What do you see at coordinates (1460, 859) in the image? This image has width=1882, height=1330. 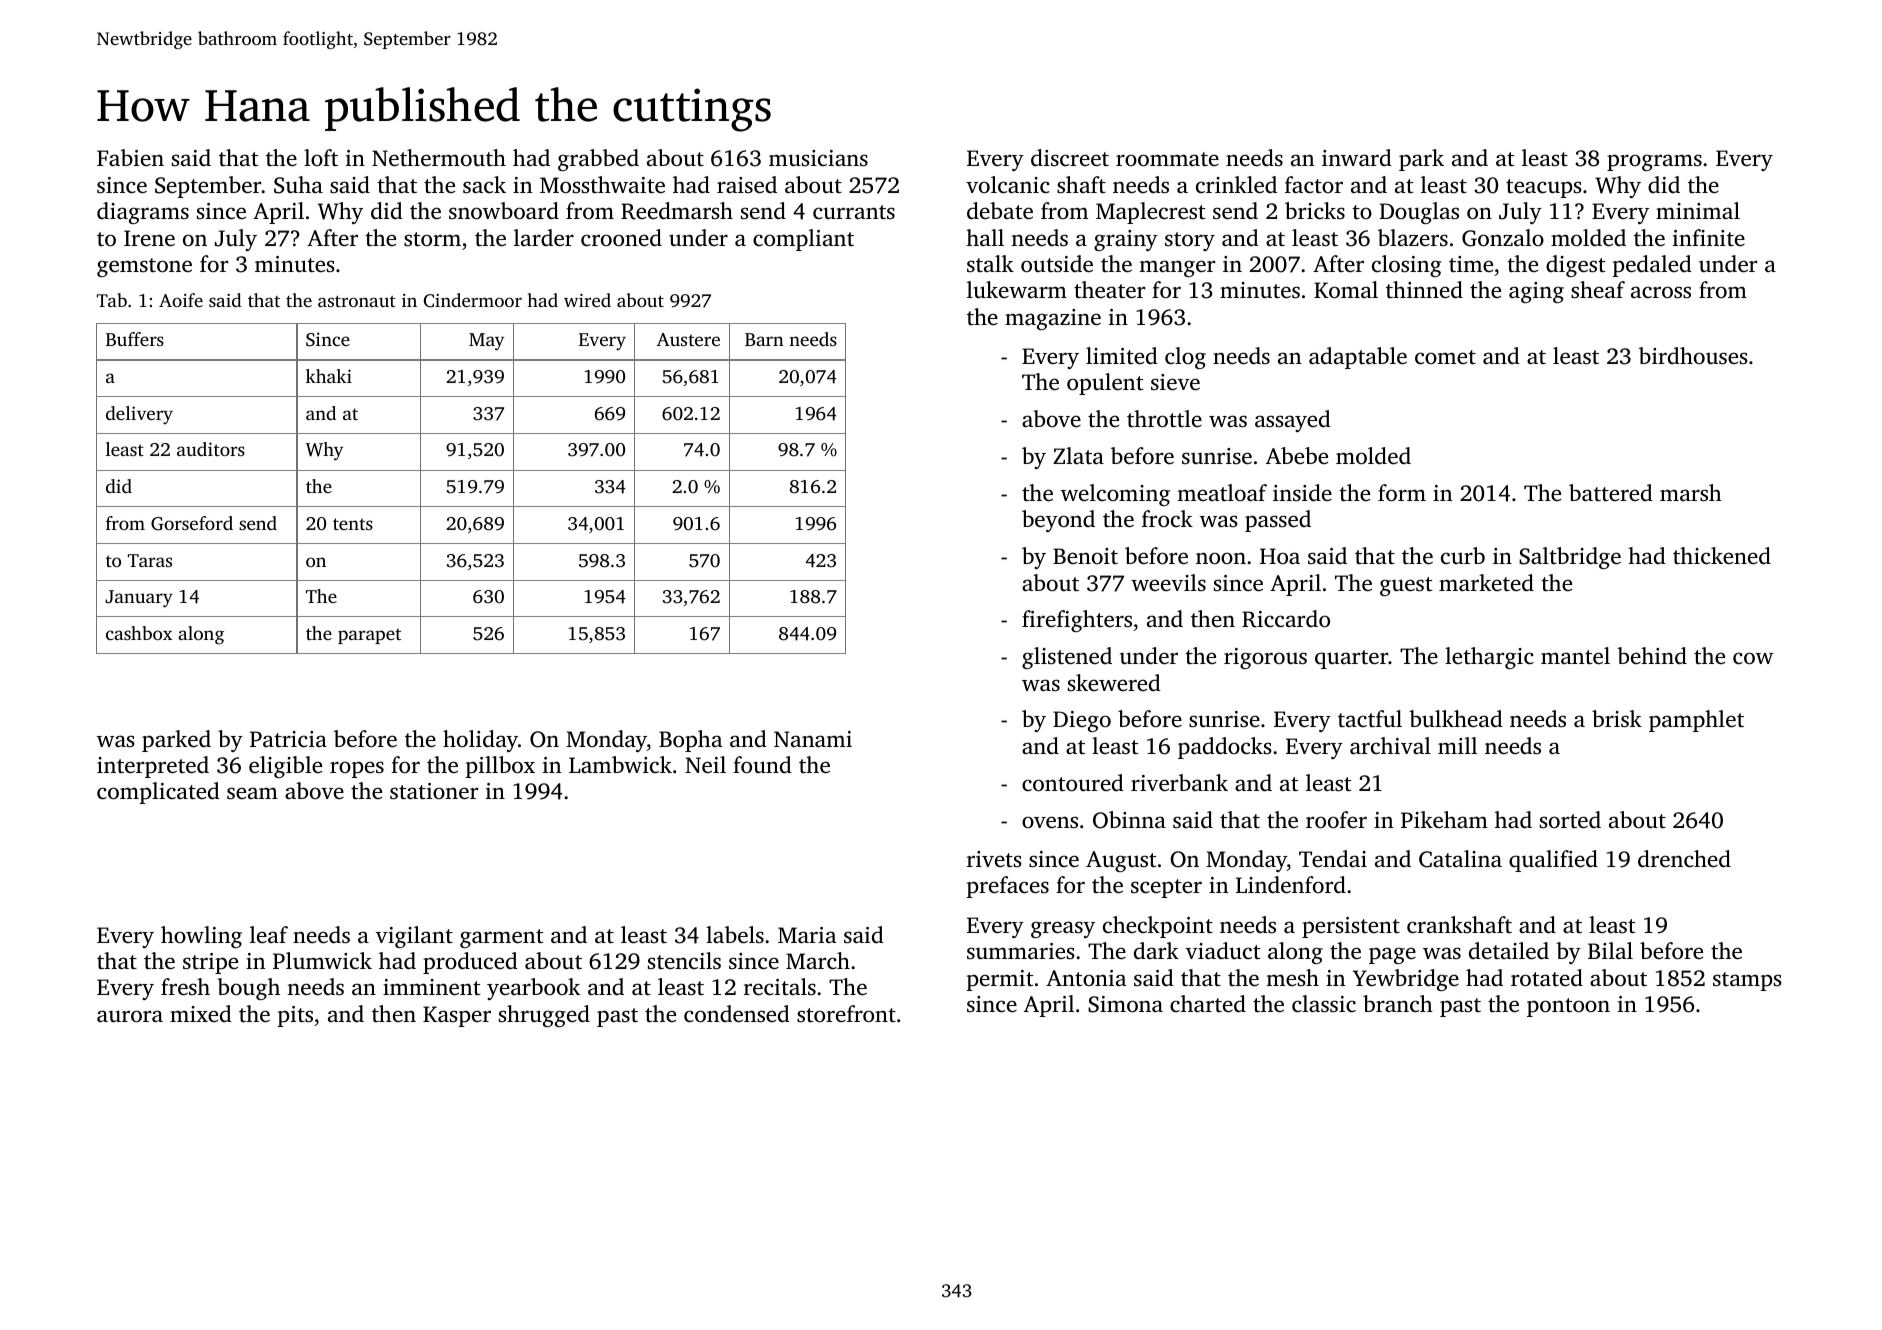 I see `Catalina` at bounding box center [1460, 859].
